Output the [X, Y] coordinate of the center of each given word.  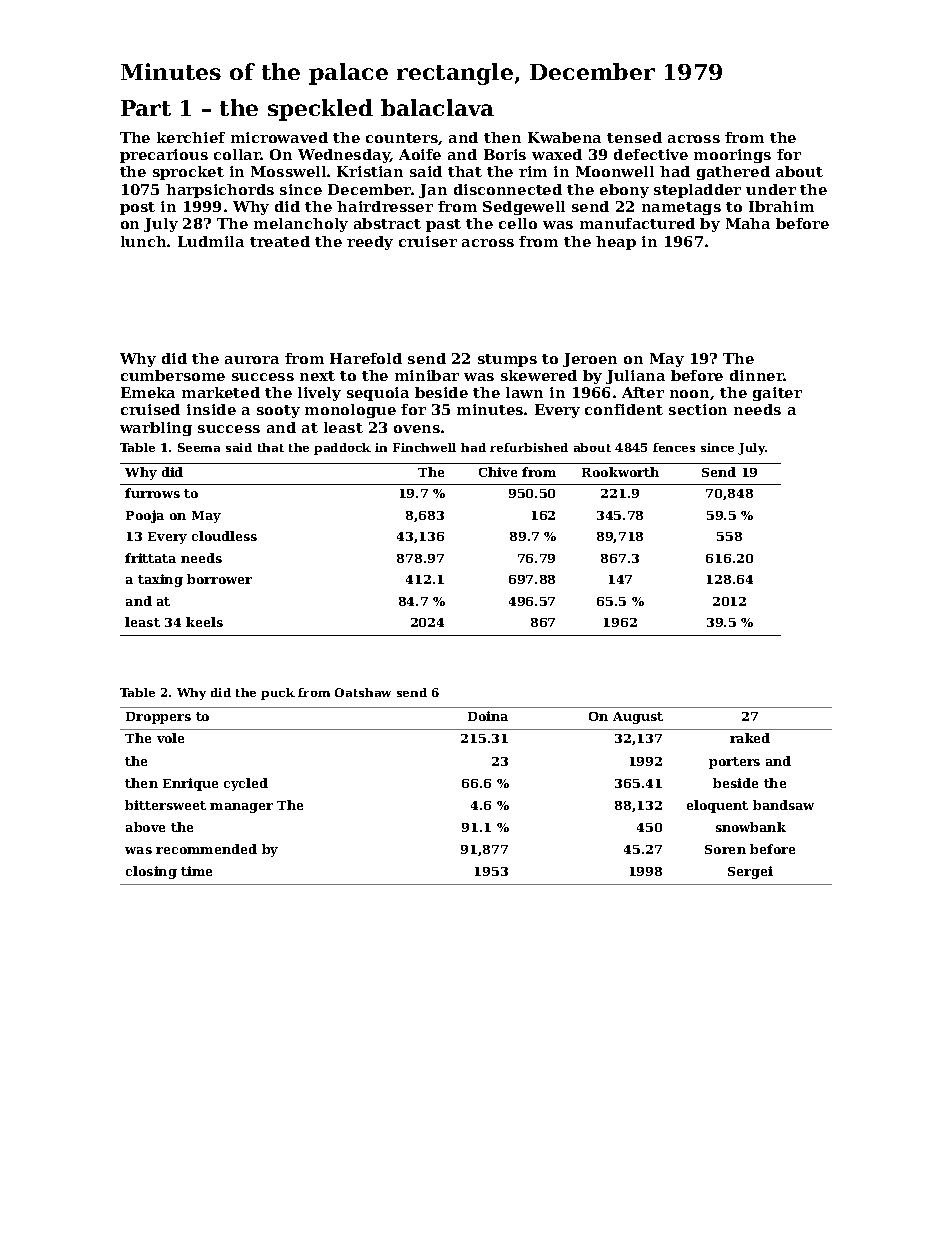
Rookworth [620, 472]
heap [616, 243]
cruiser [428, 241]
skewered [539, 375]
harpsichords [220, 191]
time [196, 871]
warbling [156, 429]
